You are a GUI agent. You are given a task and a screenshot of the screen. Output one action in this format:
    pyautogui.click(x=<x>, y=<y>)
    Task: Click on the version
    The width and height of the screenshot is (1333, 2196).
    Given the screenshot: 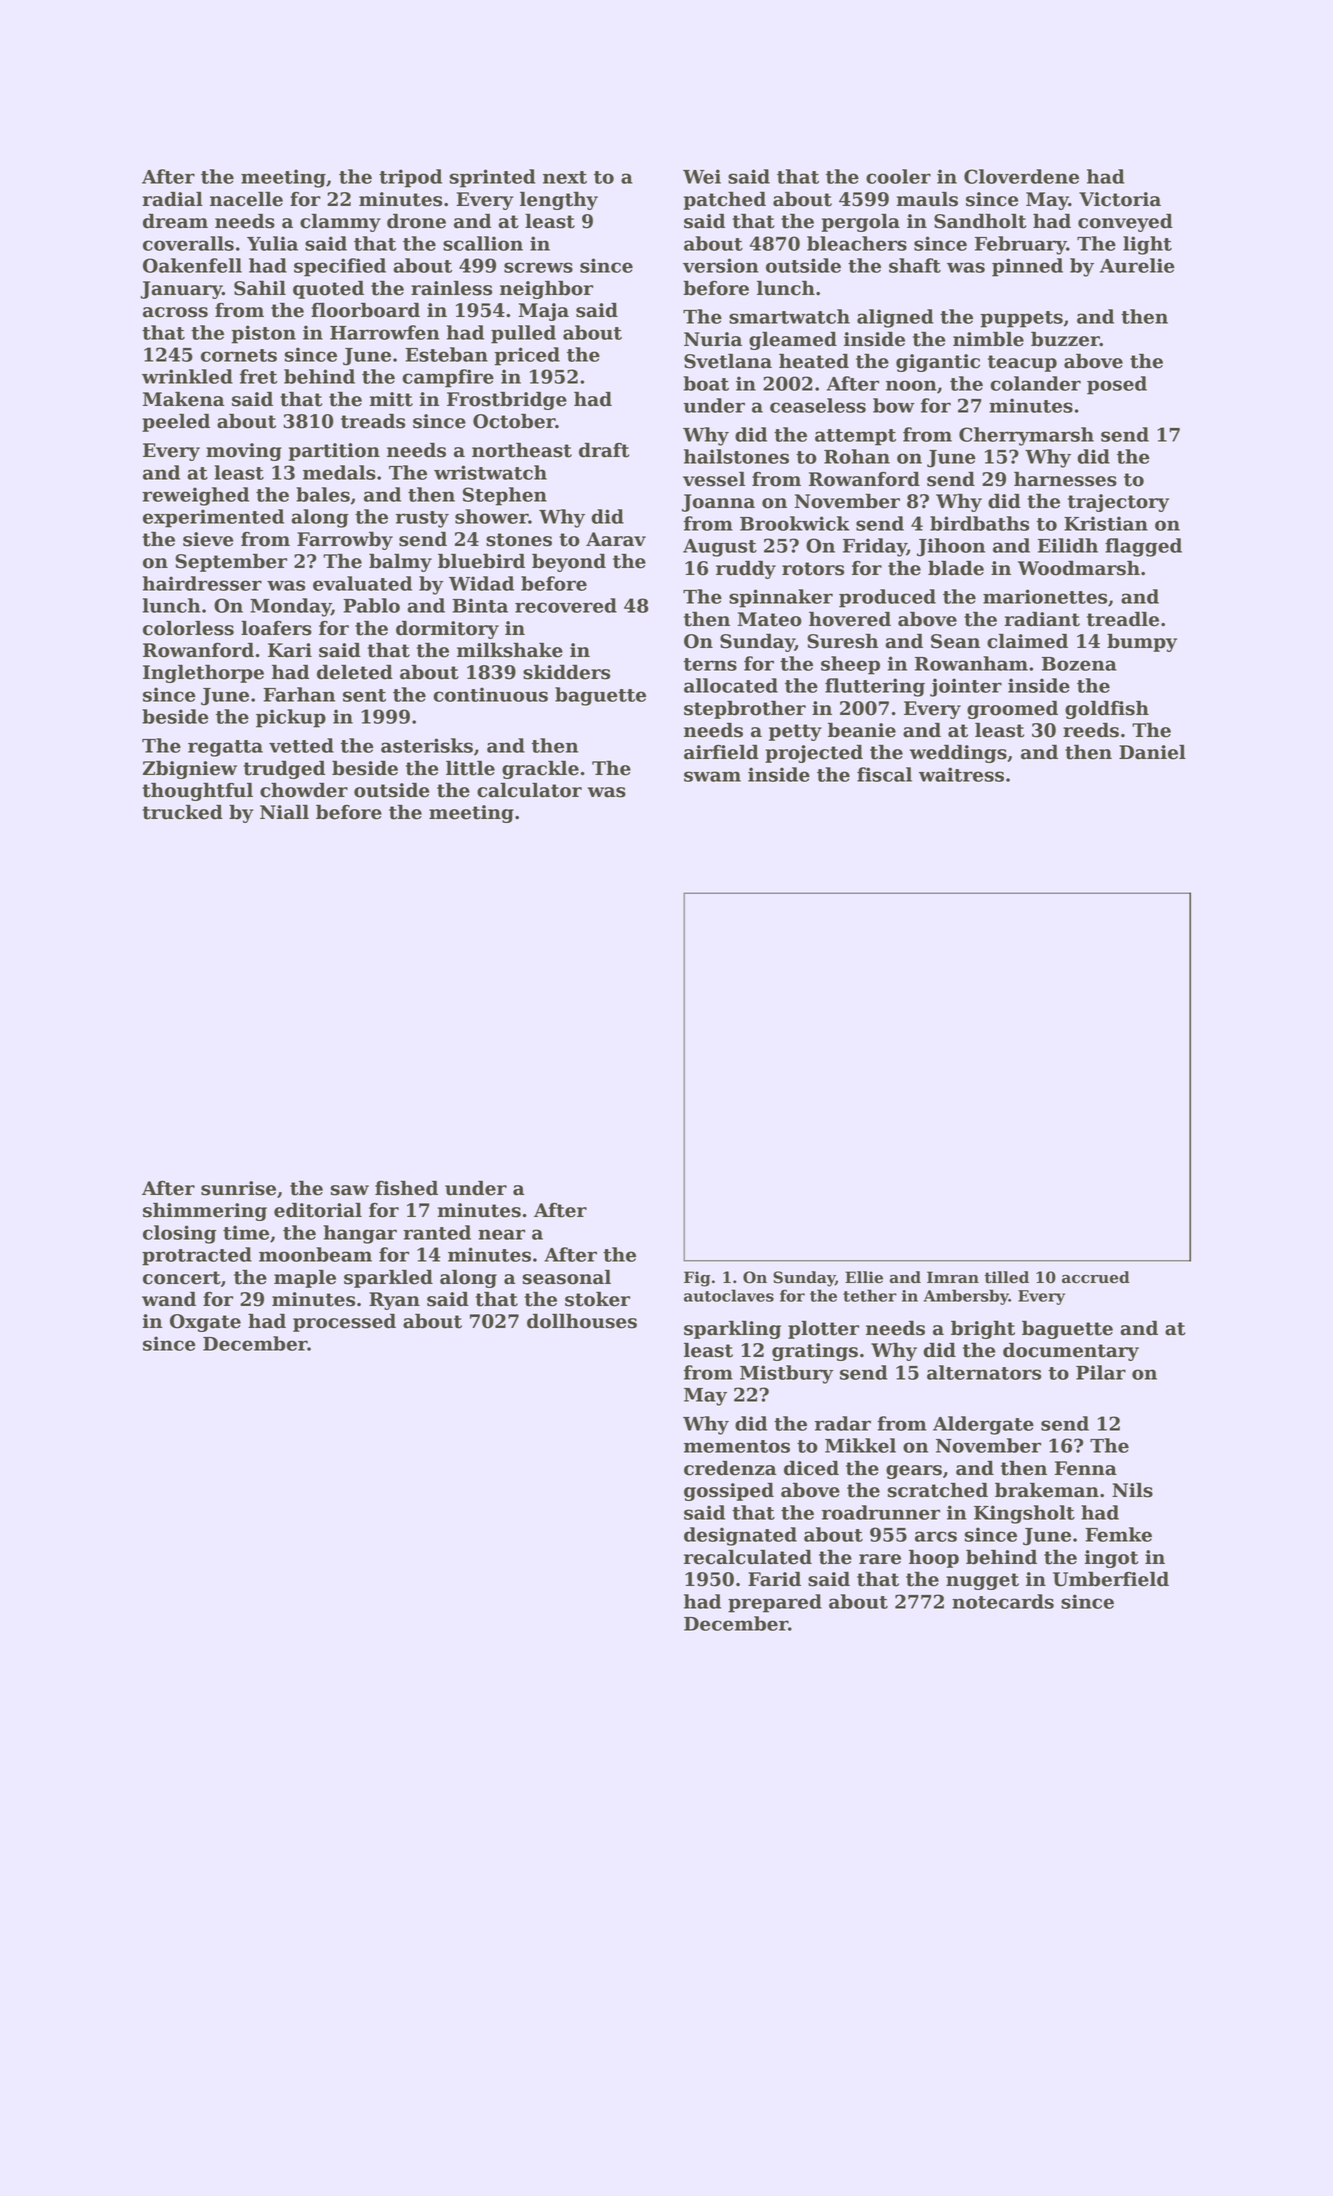 What is the action you would take?
    pyautogui.click(x=721, y=265)
